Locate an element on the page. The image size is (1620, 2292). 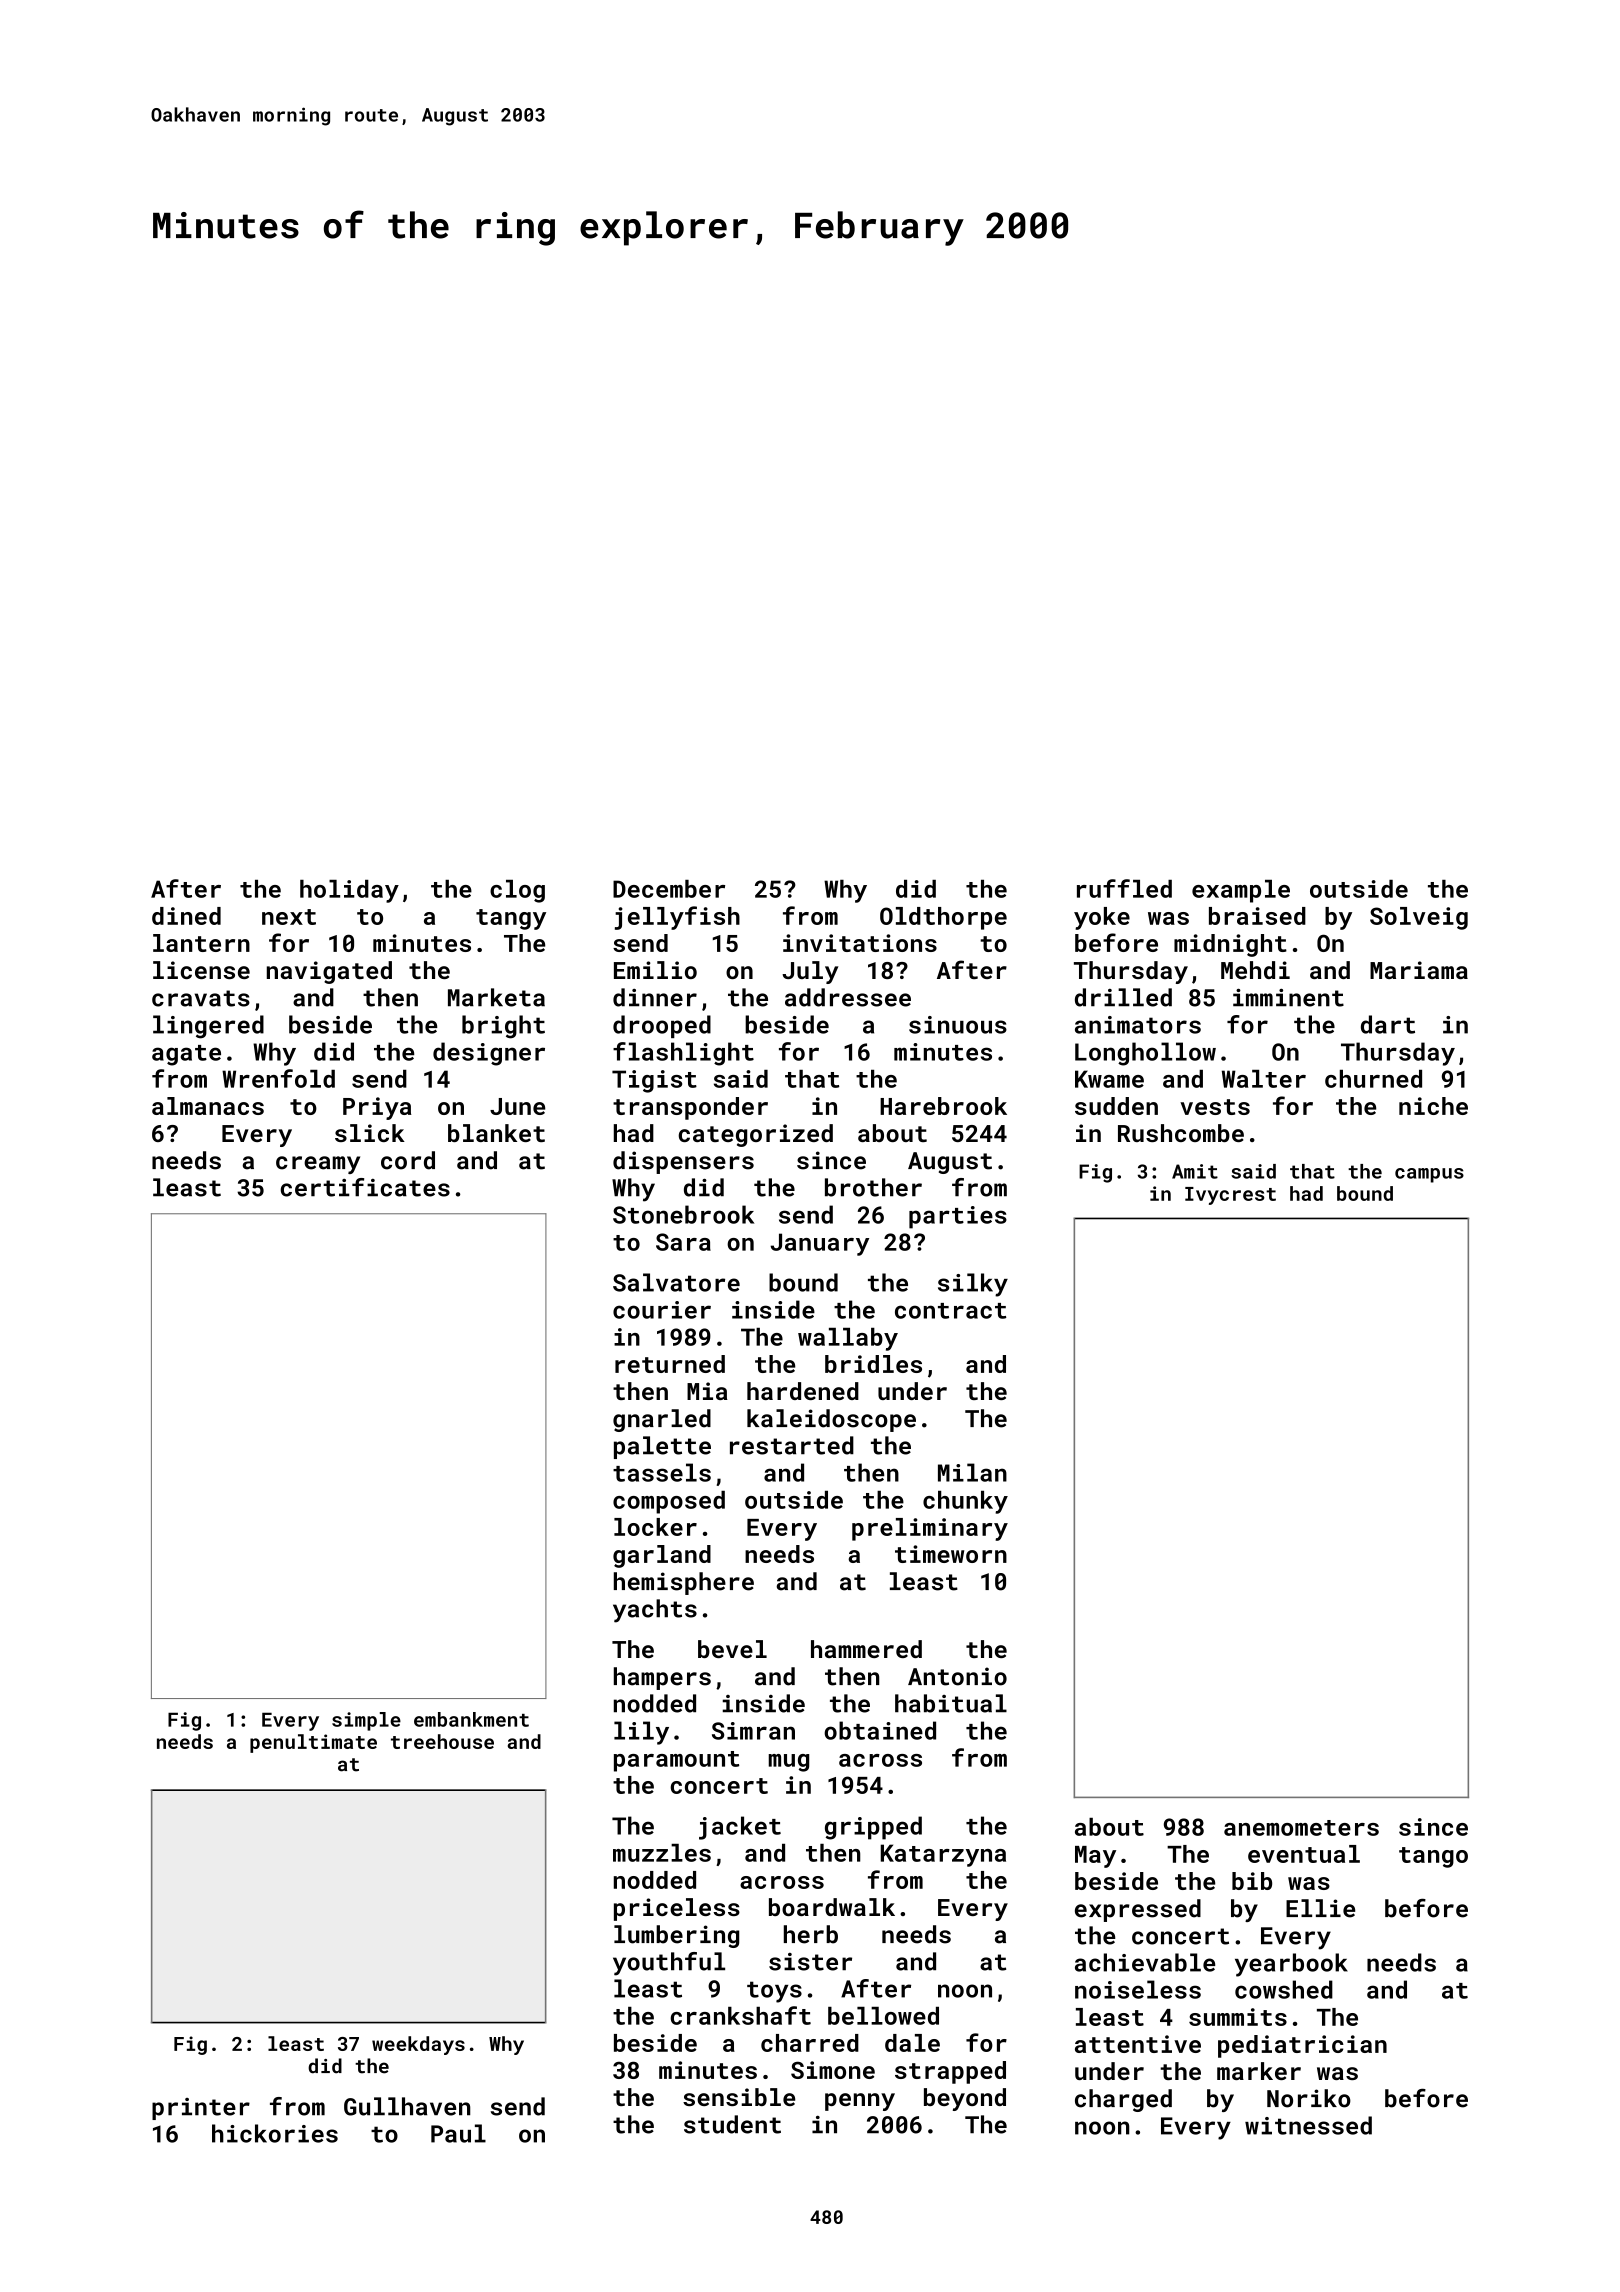
hammered is located at coordinates (866, 1649).
